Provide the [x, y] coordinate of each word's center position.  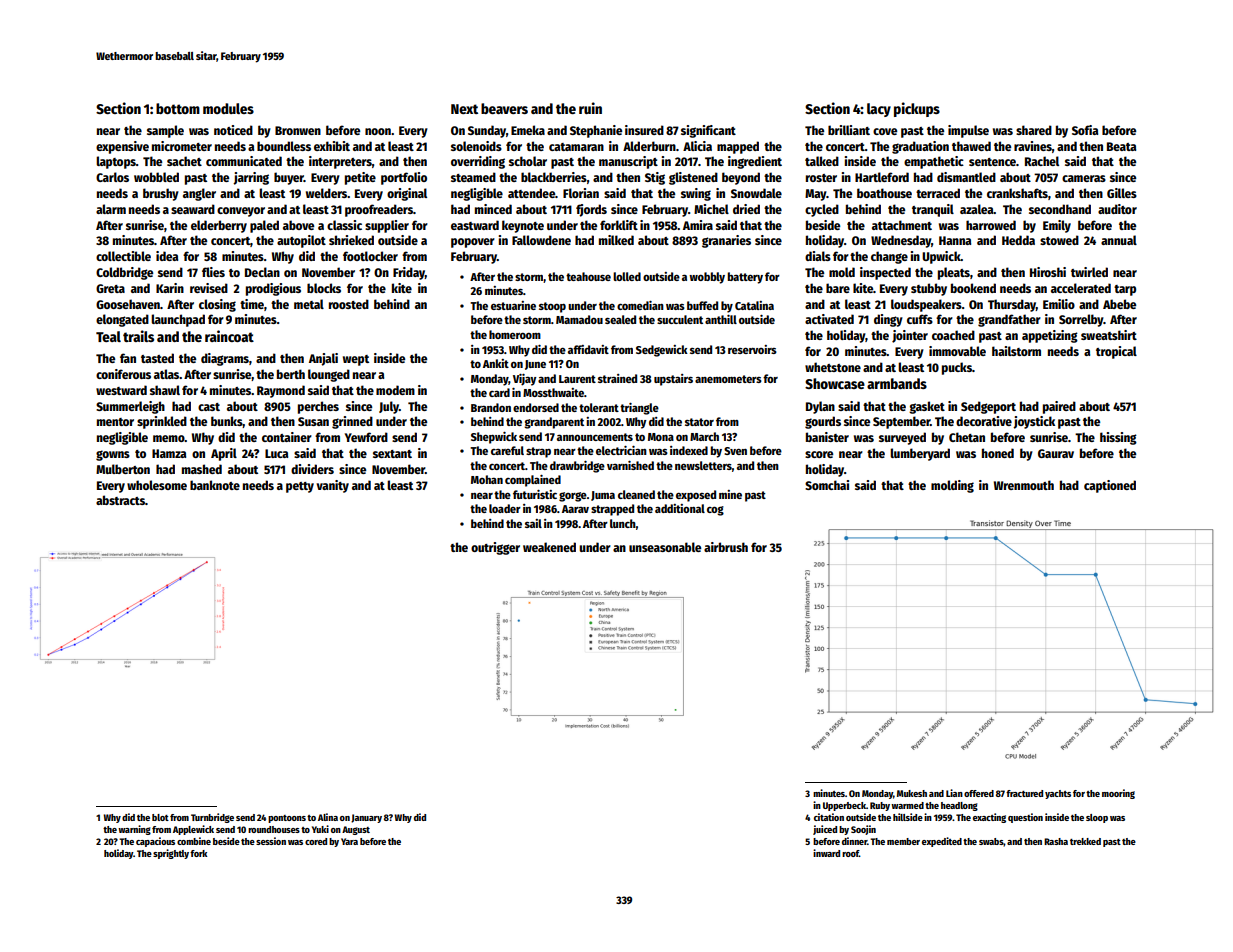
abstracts [120, 500]
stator [699, 422]
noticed [233, 130]
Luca [276, 453]
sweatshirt [1109, 335]
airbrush [726, 547]
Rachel [1042, 161]
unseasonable [665, 547]
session [271, 841]
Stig [655, 178]
